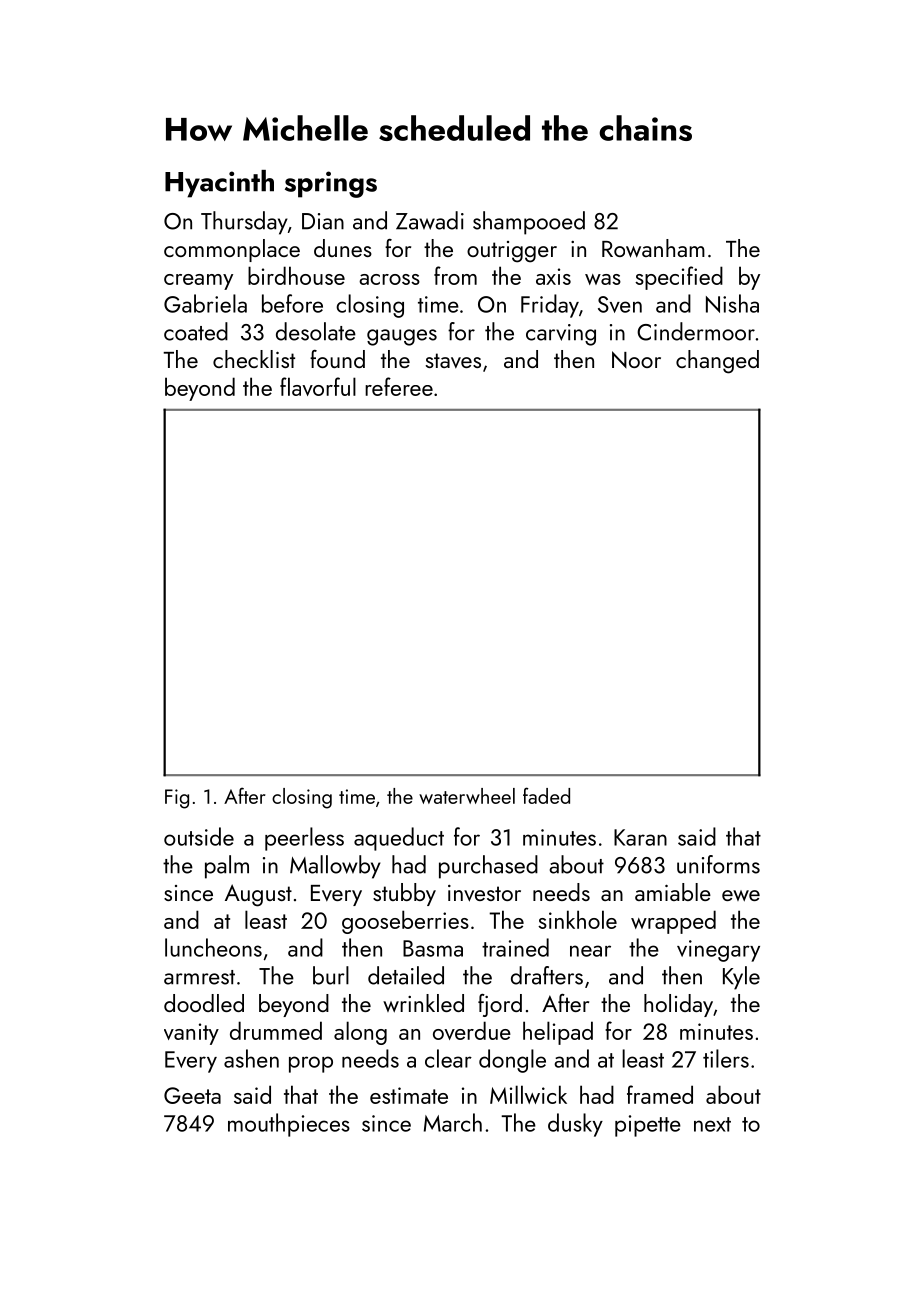 The width and height of the screenshot is (924, 1311). What do you see at coordinates (546, 795) in the screenshot?
I see `faded` at bounding box center [546, 795].
